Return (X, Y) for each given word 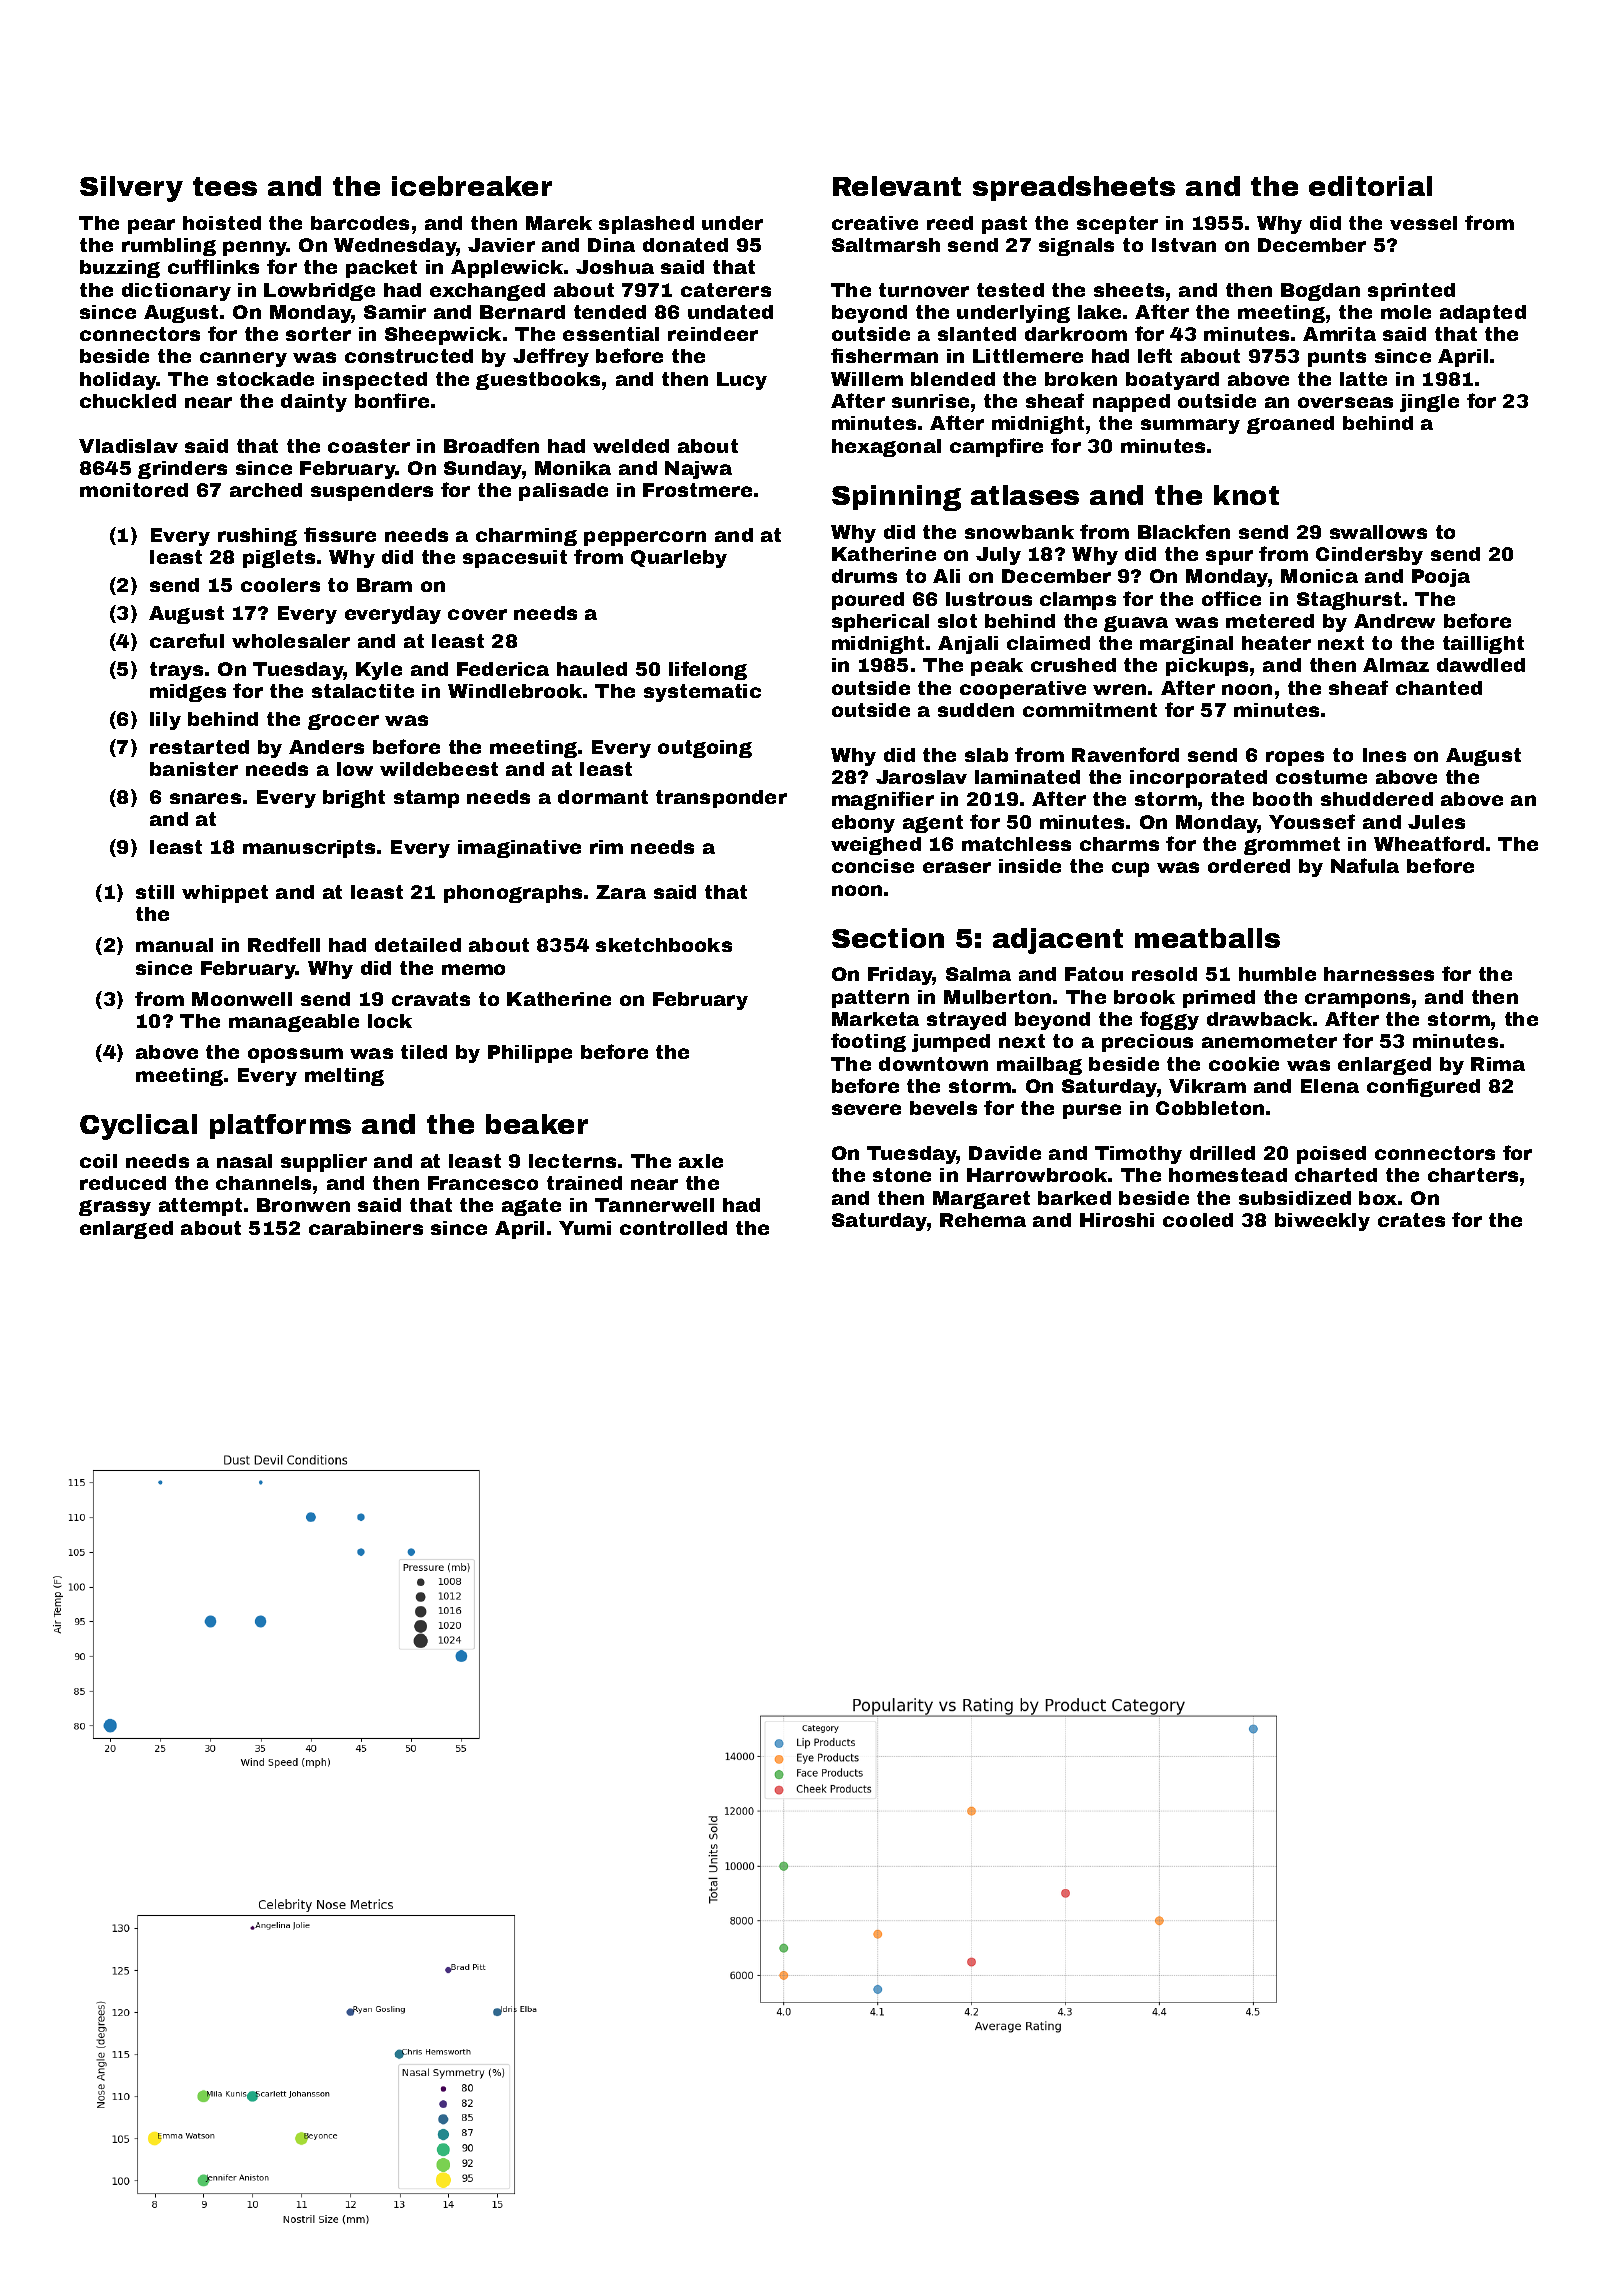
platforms (280, 1126)
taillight (1483, 645)
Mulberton (997, 997)
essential (611, 334)
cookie (1244, 1064)
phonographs (513, 894)
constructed (409, 356)
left (1155, 355)
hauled (592, 669)
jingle (1429, 403)
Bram (384, 585)
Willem (867, 379)
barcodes (360, 223)
